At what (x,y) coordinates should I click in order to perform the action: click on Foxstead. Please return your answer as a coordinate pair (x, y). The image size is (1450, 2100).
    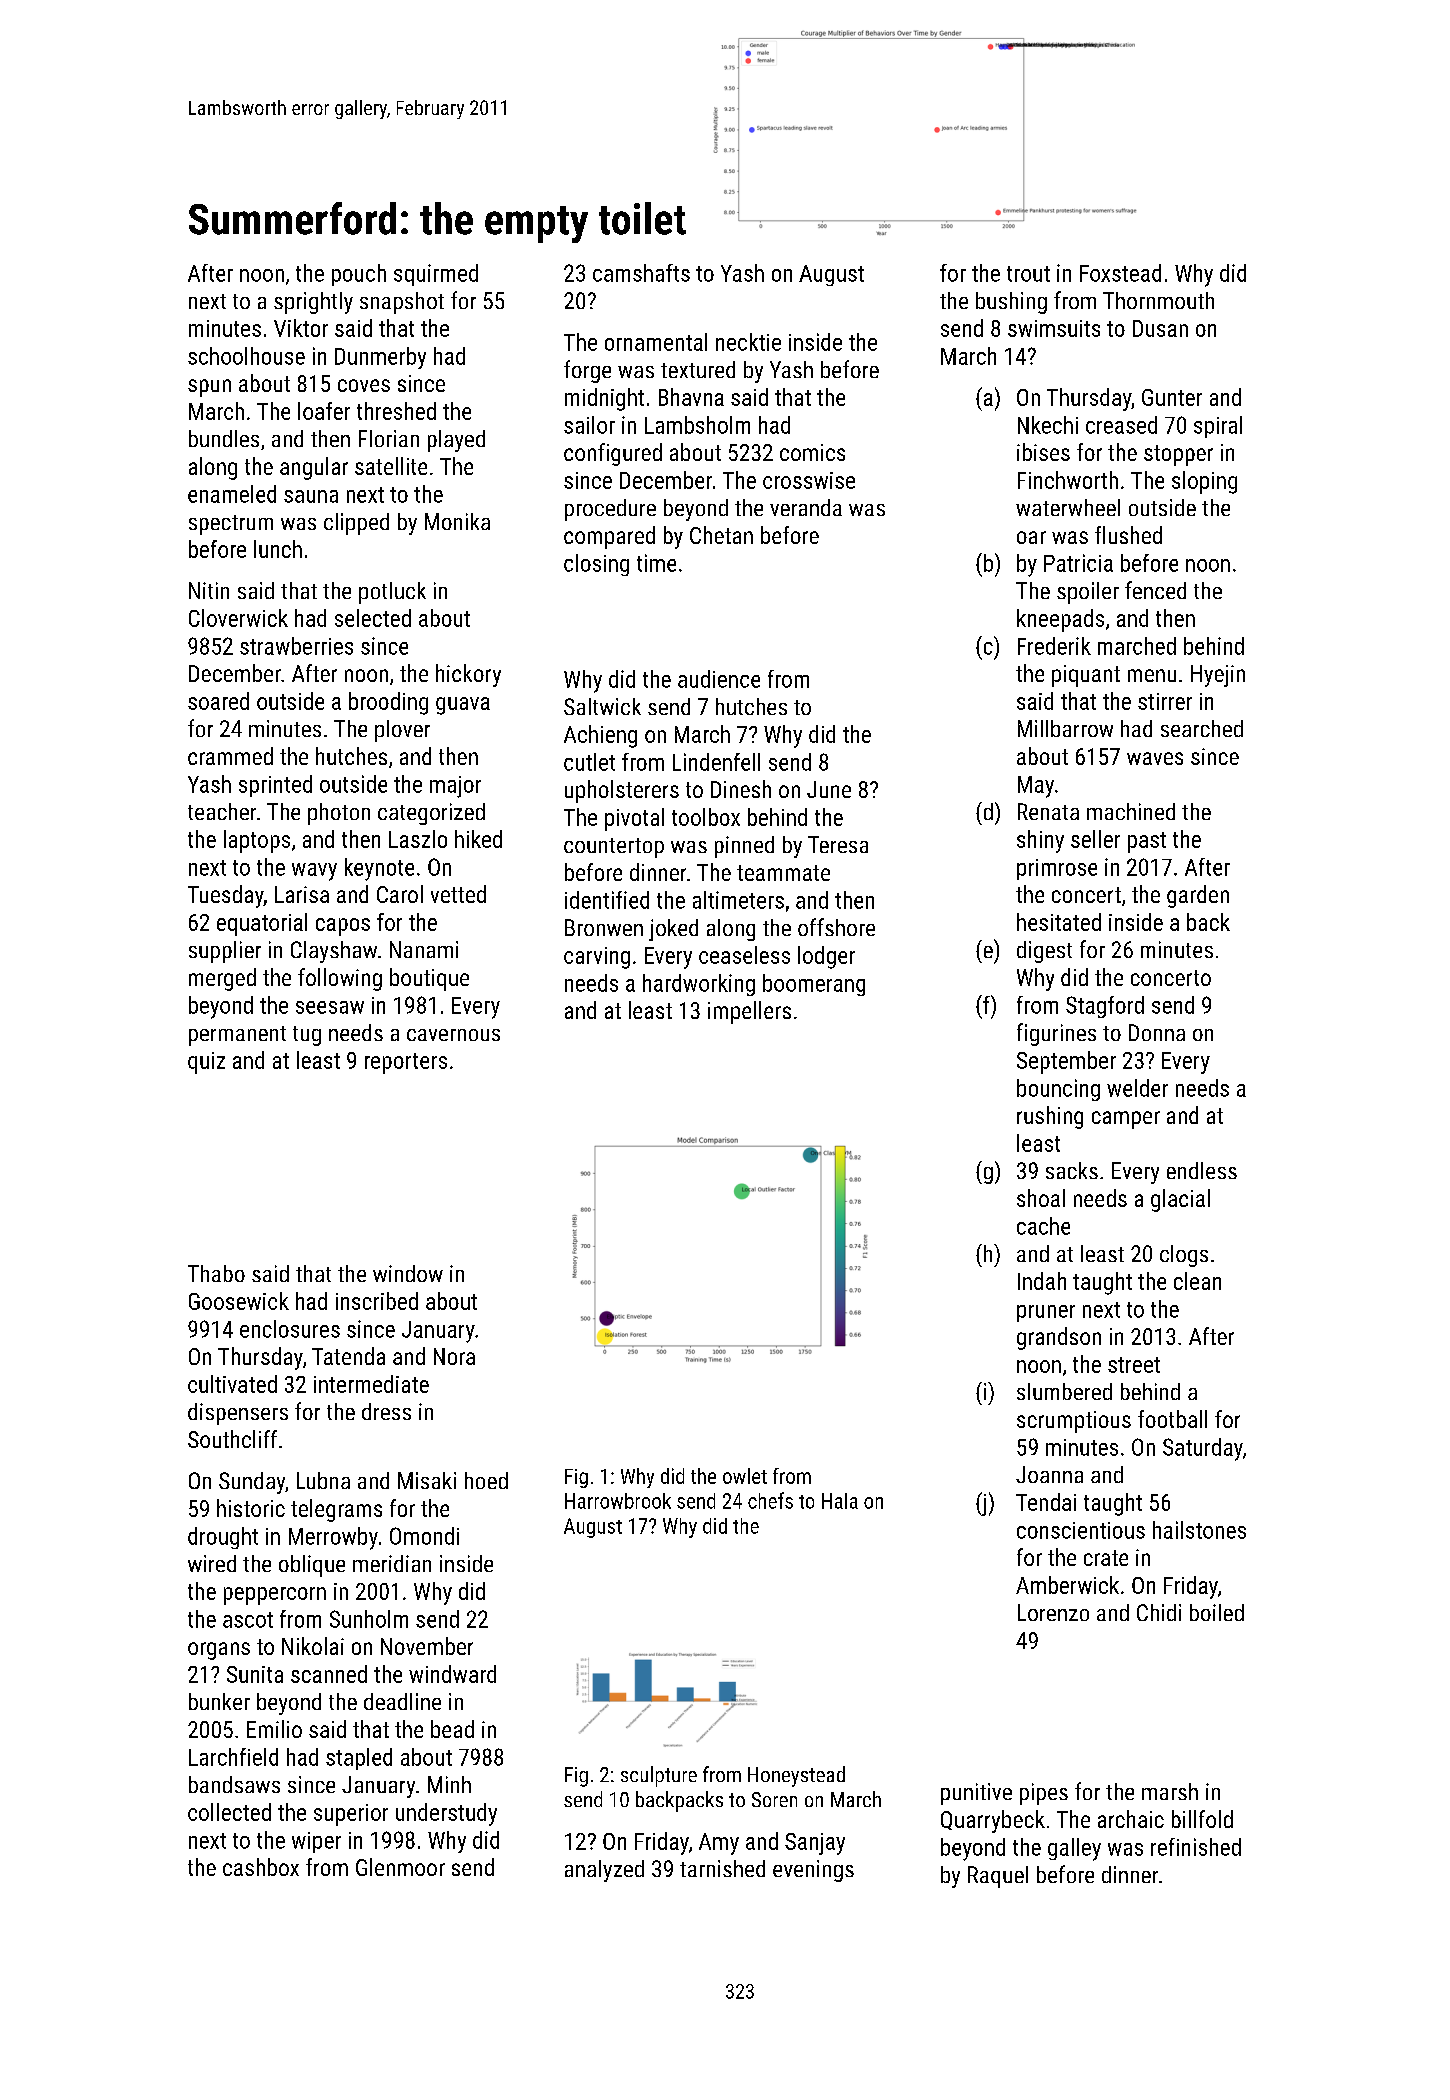
    Looking at the image, I should click on (1120, 273).
